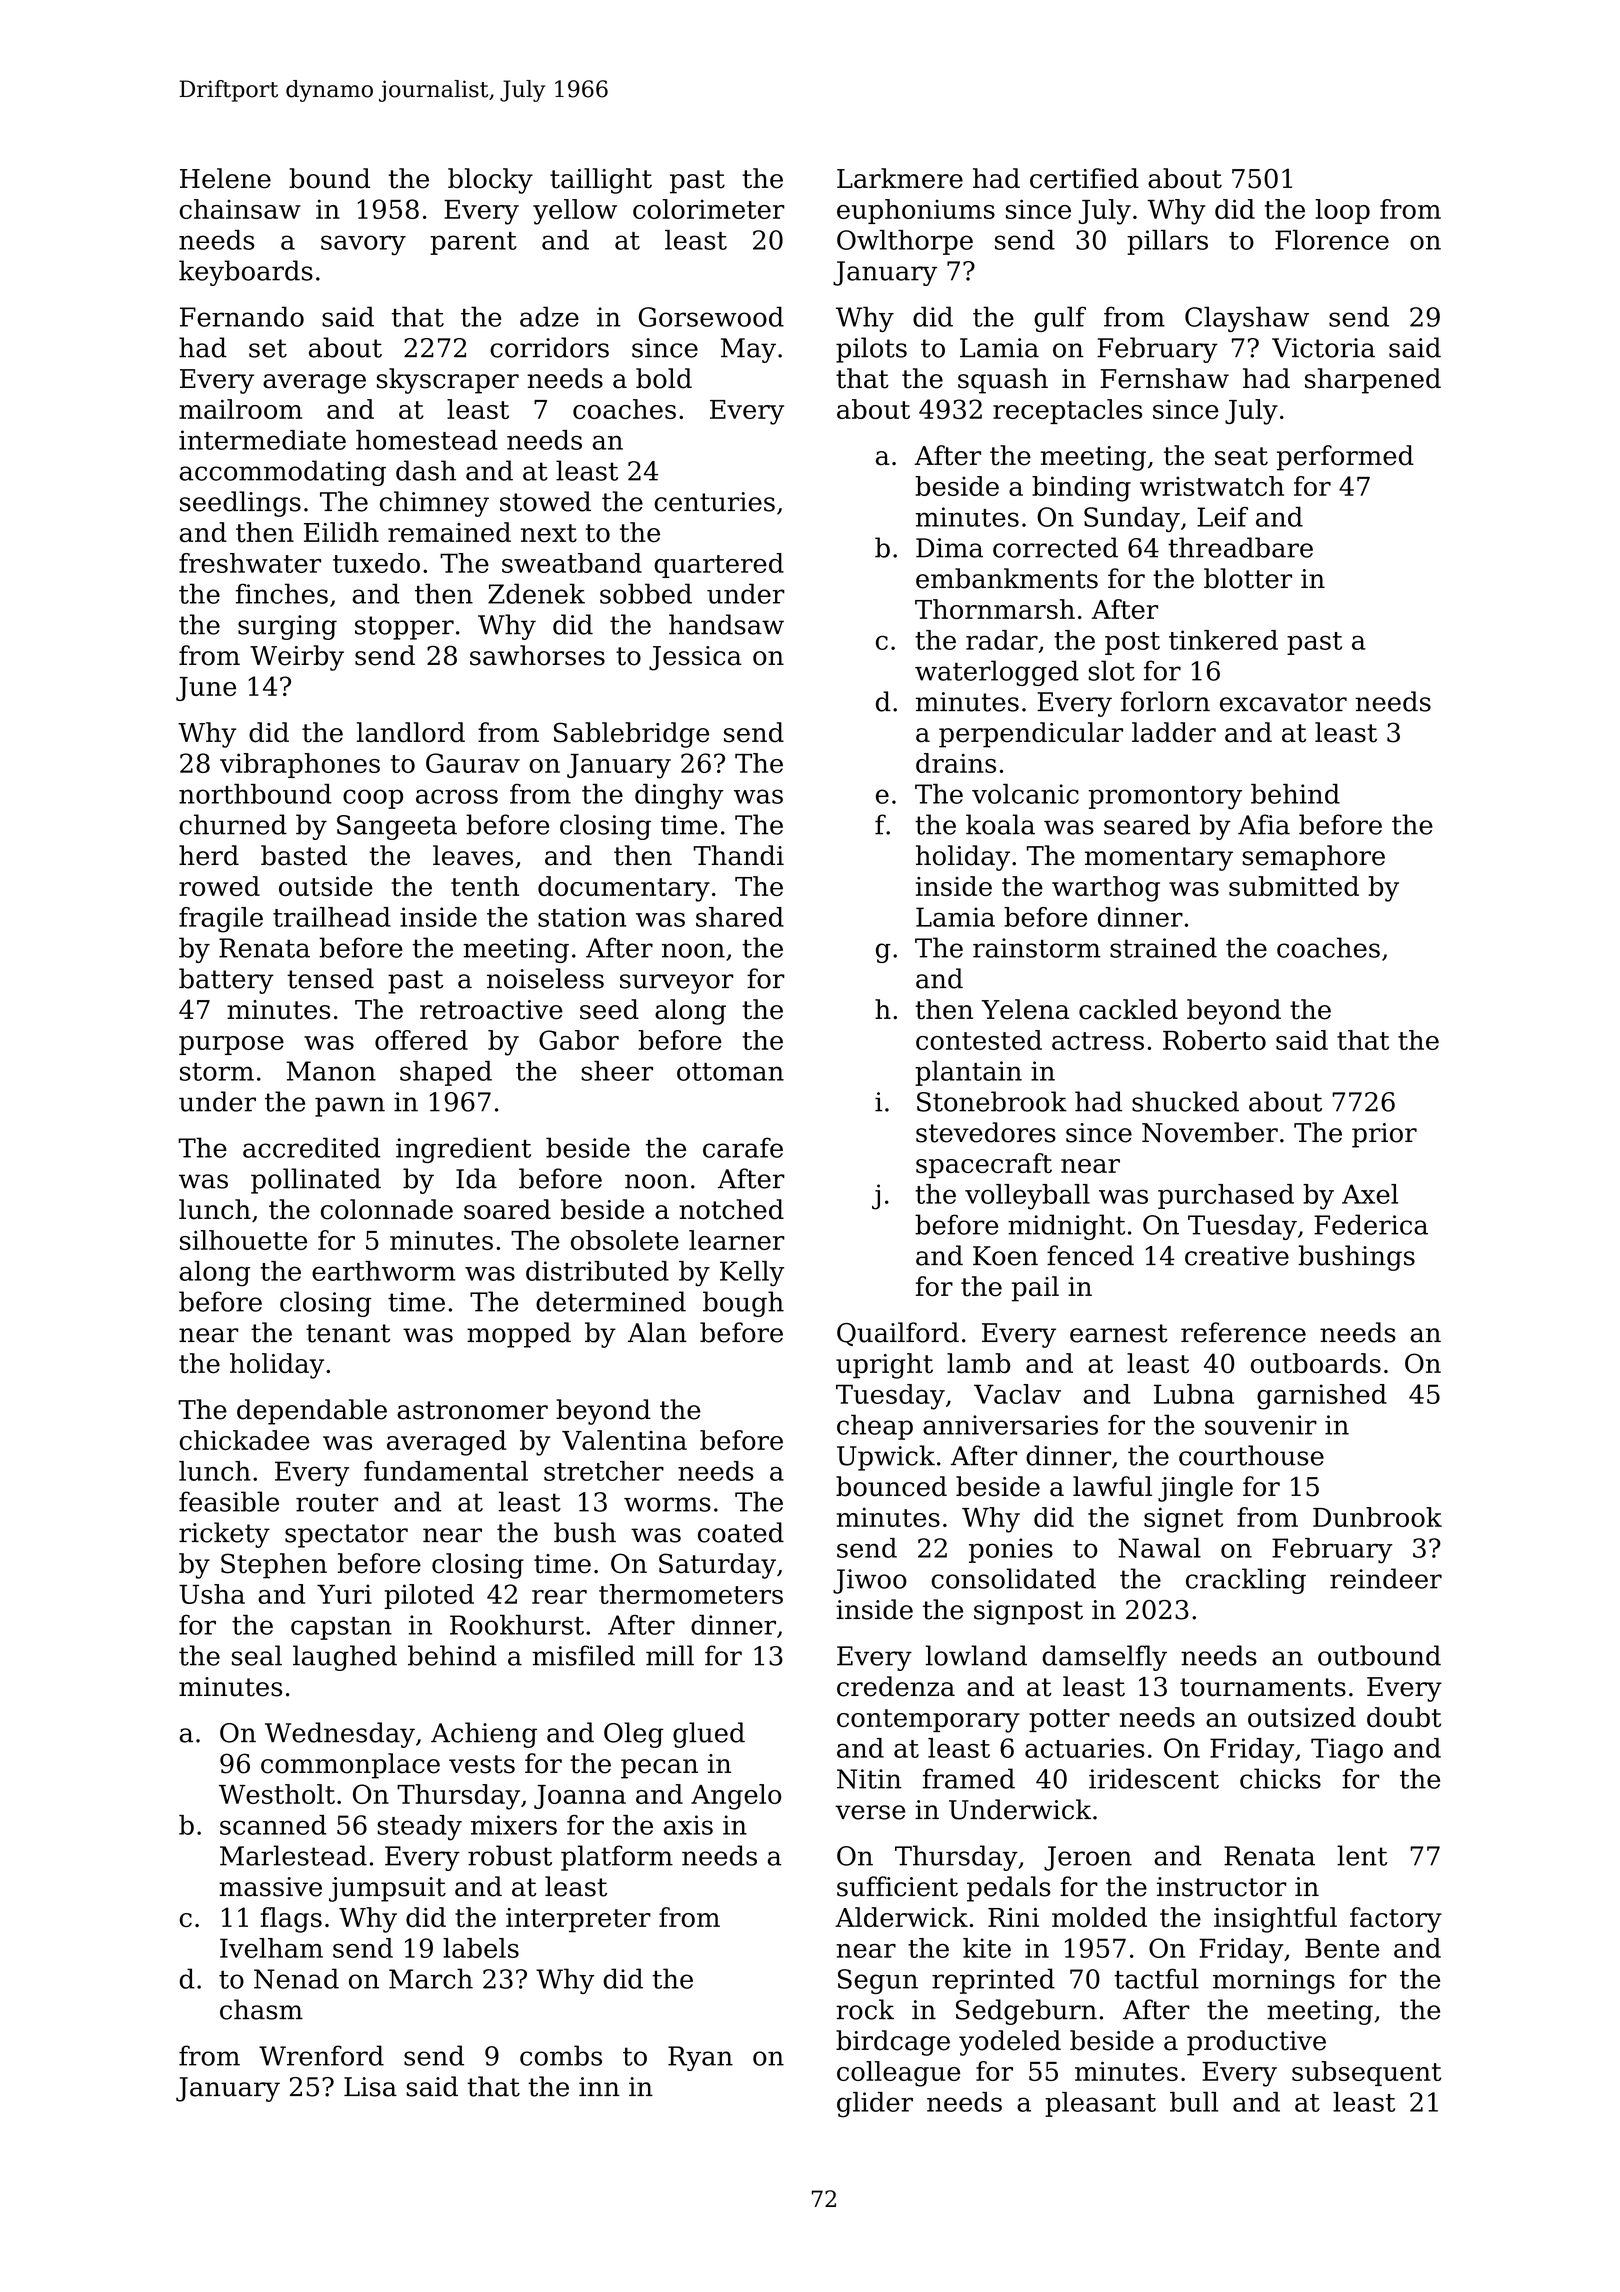 The image size is (1620, 2292). Describe the element at coordinates (421, 1040) in the image. I see `offered` at that location.
